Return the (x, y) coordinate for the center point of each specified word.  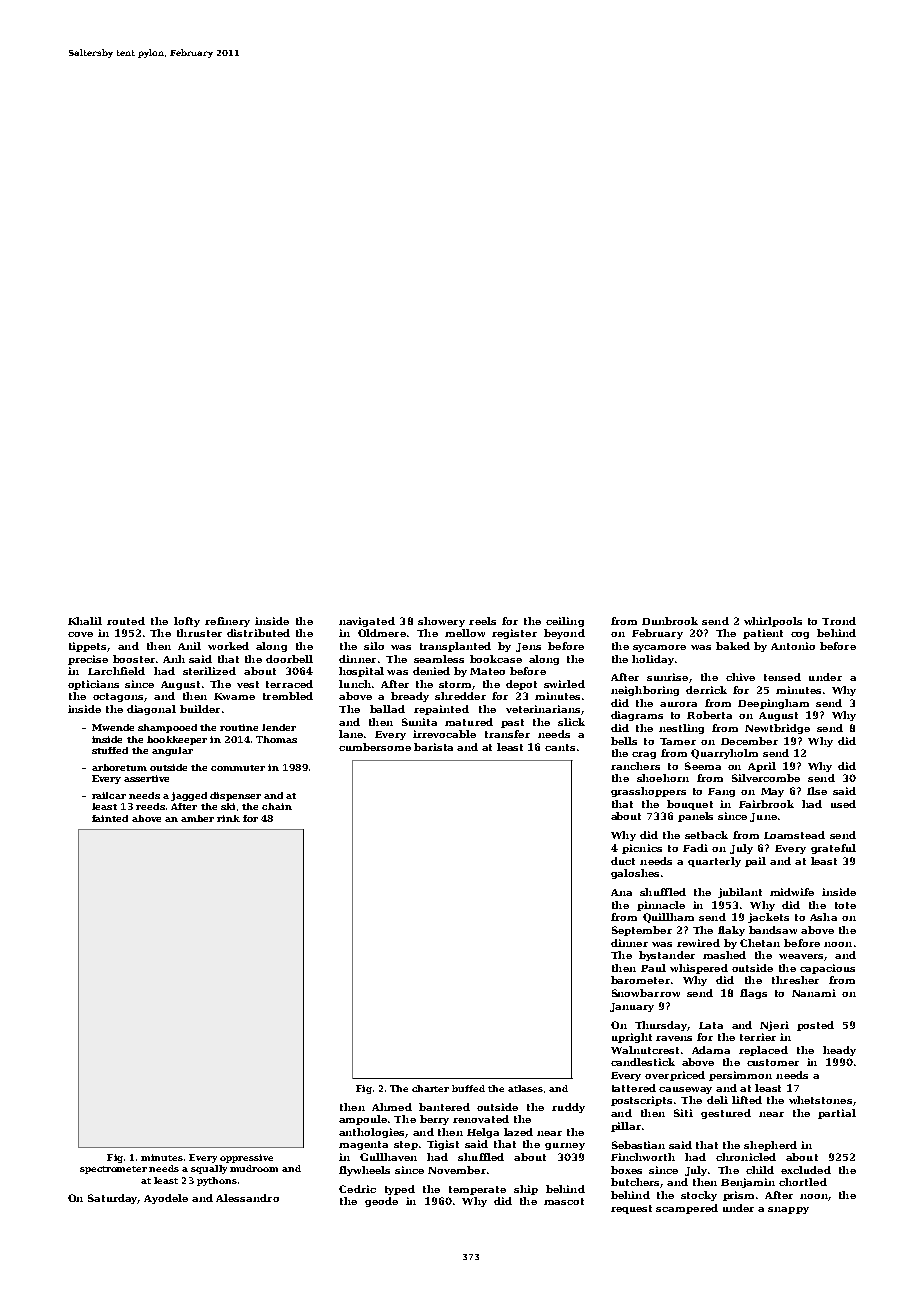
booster (134, 659)
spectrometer (113, 1170)
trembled (288, 696)
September (642, 931)
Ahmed (392, 1107)
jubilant (740, 893)
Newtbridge (777, 729)
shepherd (770, 1146)
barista (433, 747)
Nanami (814, 993)
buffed (468, 1088)
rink (228, 818)
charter (430, 1088)
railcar (109, 795)
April (762, 767)
